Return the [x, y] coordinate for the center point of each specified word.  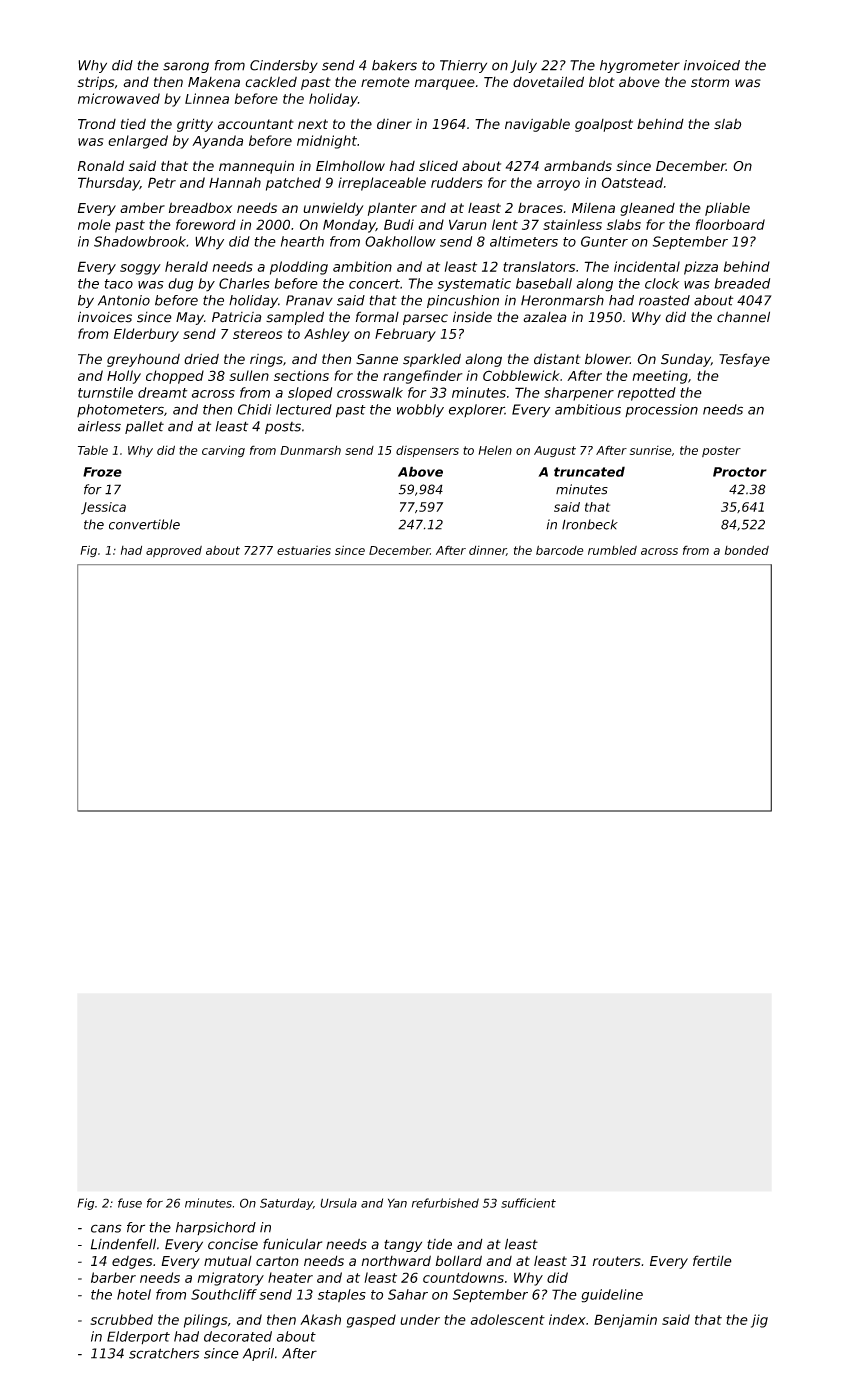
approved [174, 551]
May [190, 318]
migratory [231, 1279]
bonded [747, 550]
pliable [727, 209]
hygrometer [640, 66]
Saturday [286, 1204]
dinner [487, 551]
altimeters [524, 241]
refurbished [445, 1203]
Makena [214, 82]
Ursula [338, 1203]
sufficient [528, 1203]
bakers [394, 65]
